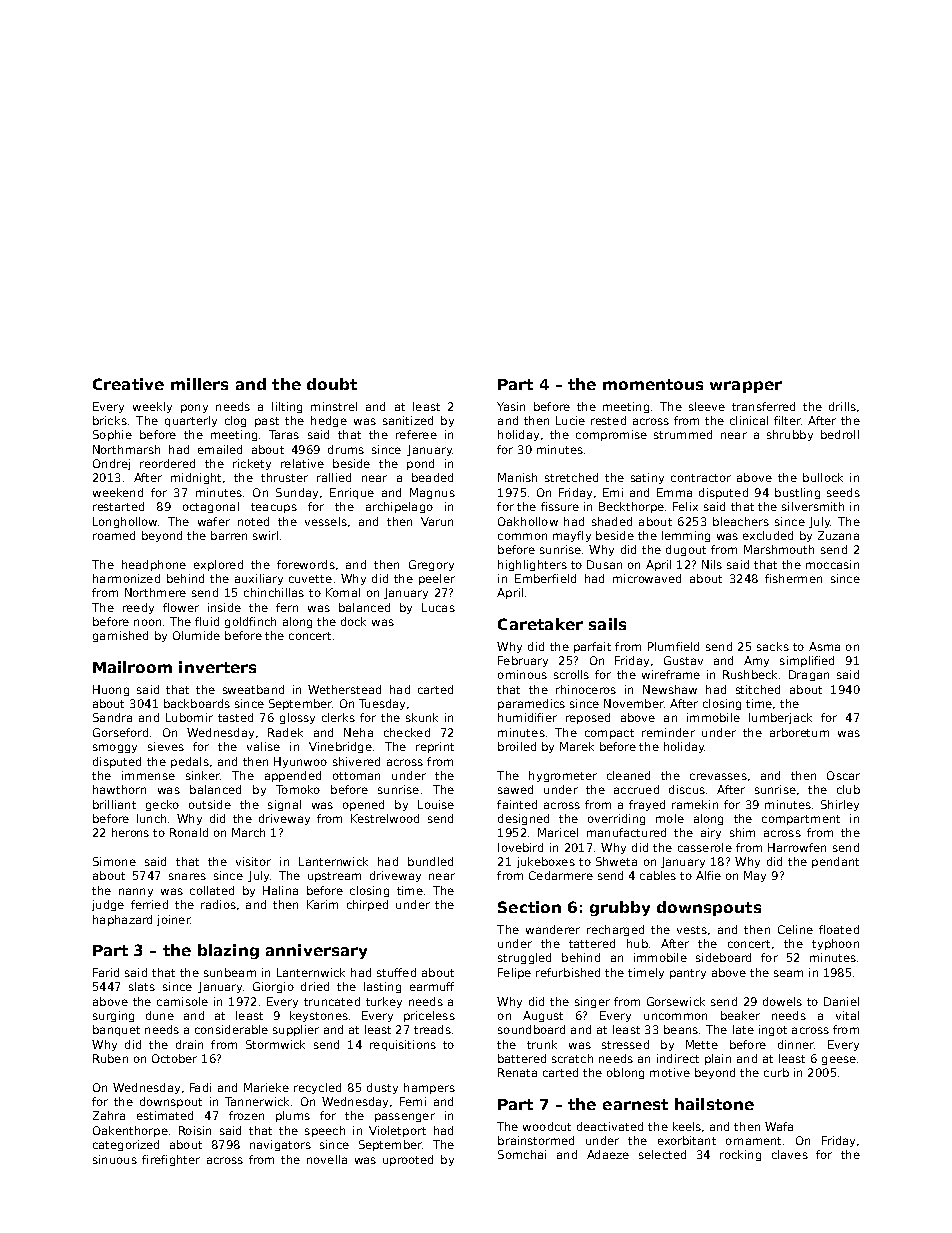 The image size is (952, 1233). What do you see at coordinates (128, 384) in the image?
I see `Creative` at bounding box center [128, 384].
